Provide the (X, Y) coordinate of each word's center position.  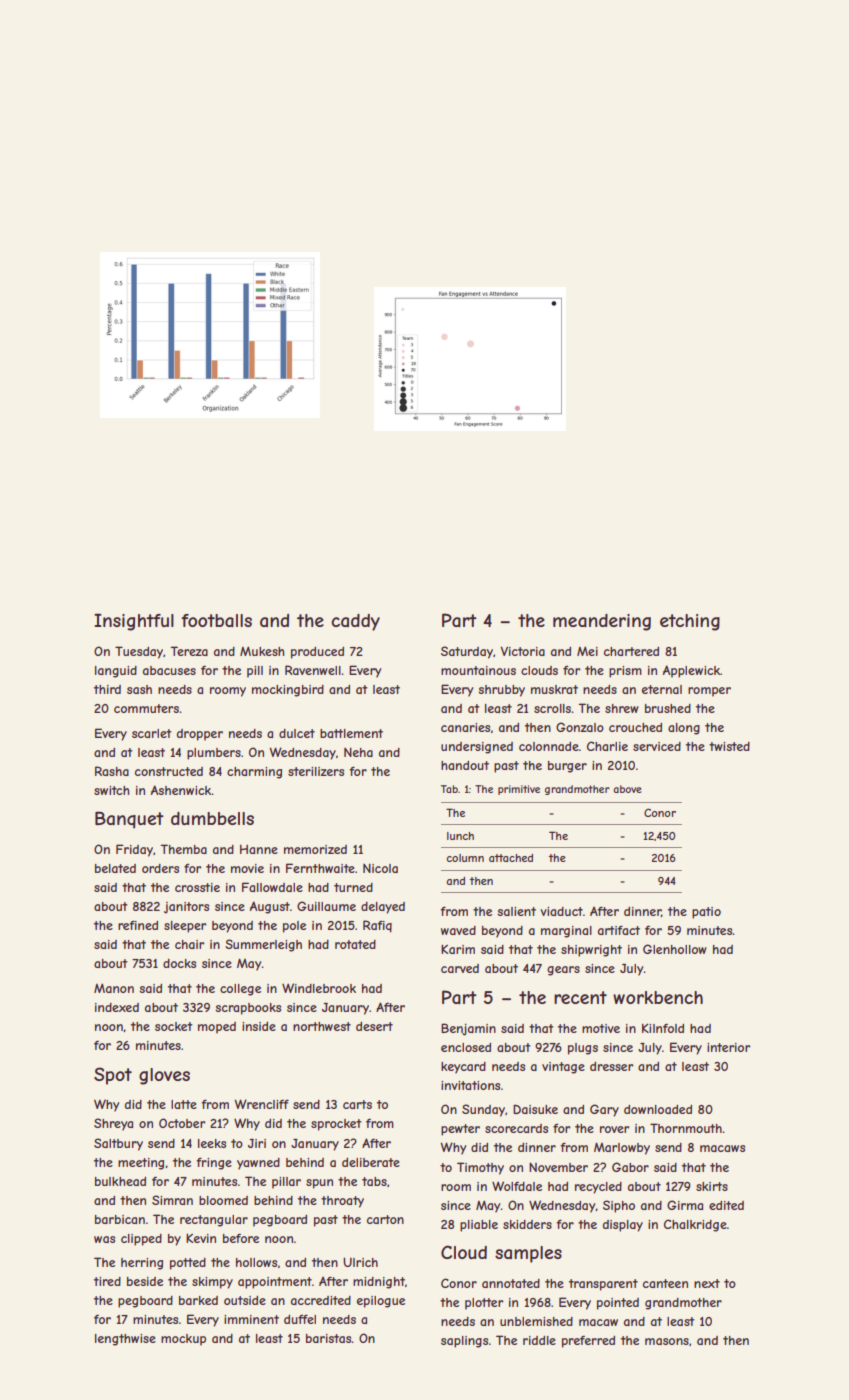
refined (138, 925)
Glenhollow (675, 949)
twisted (729, 746)
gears (563, 971)
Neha (358, 752)
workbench (658, 997)
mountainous (478, 670)
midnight (379, 1283)
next (707, 1283)
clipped (141, 1240)
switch (112, 790)
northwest (322, 1026)
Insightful (134, 622)
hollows (256, 1262)
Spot (113, 1076)
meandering (602, 622)
